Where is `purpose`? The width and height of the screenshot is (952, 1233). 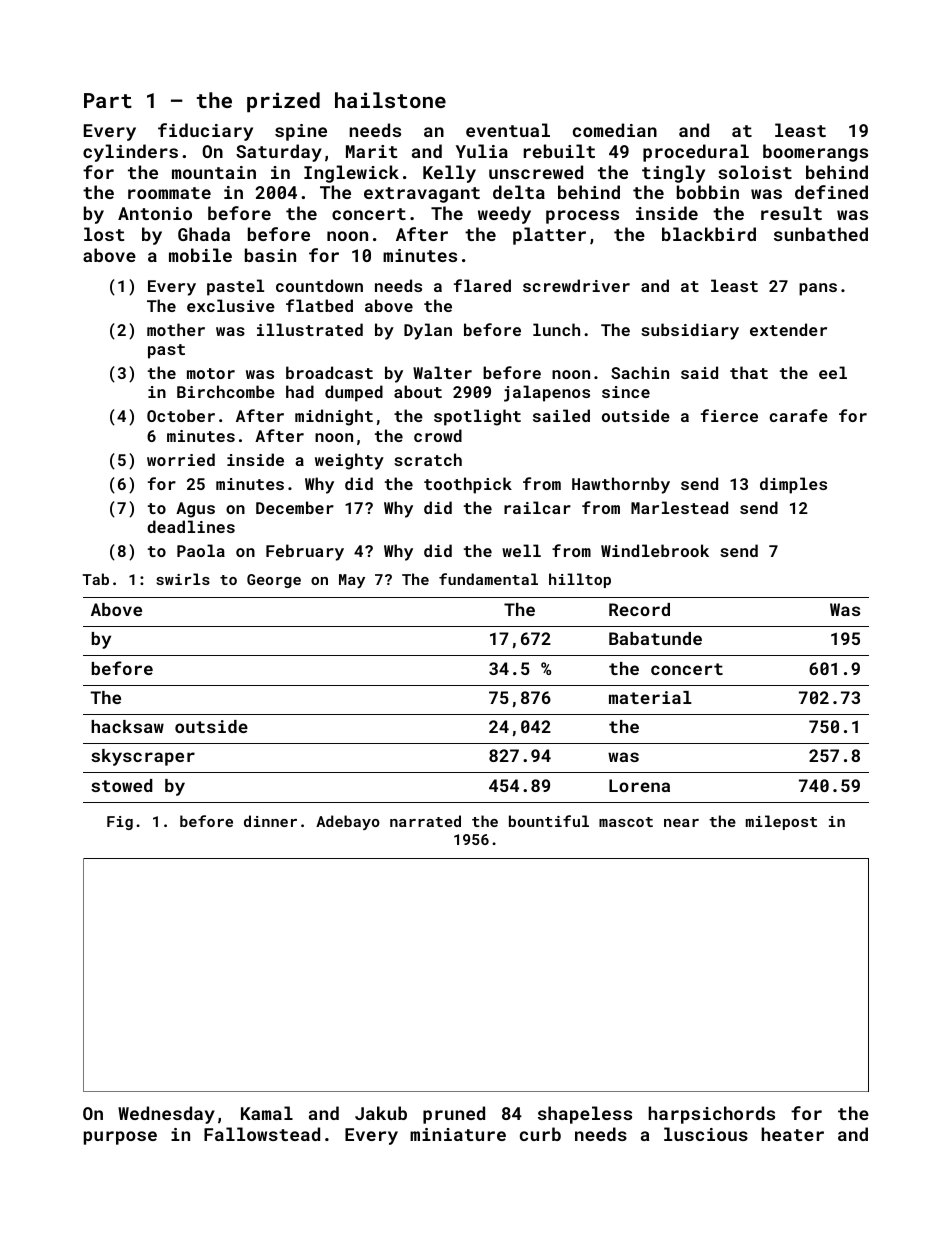 purpose is located at coordinates (120, 1138).
